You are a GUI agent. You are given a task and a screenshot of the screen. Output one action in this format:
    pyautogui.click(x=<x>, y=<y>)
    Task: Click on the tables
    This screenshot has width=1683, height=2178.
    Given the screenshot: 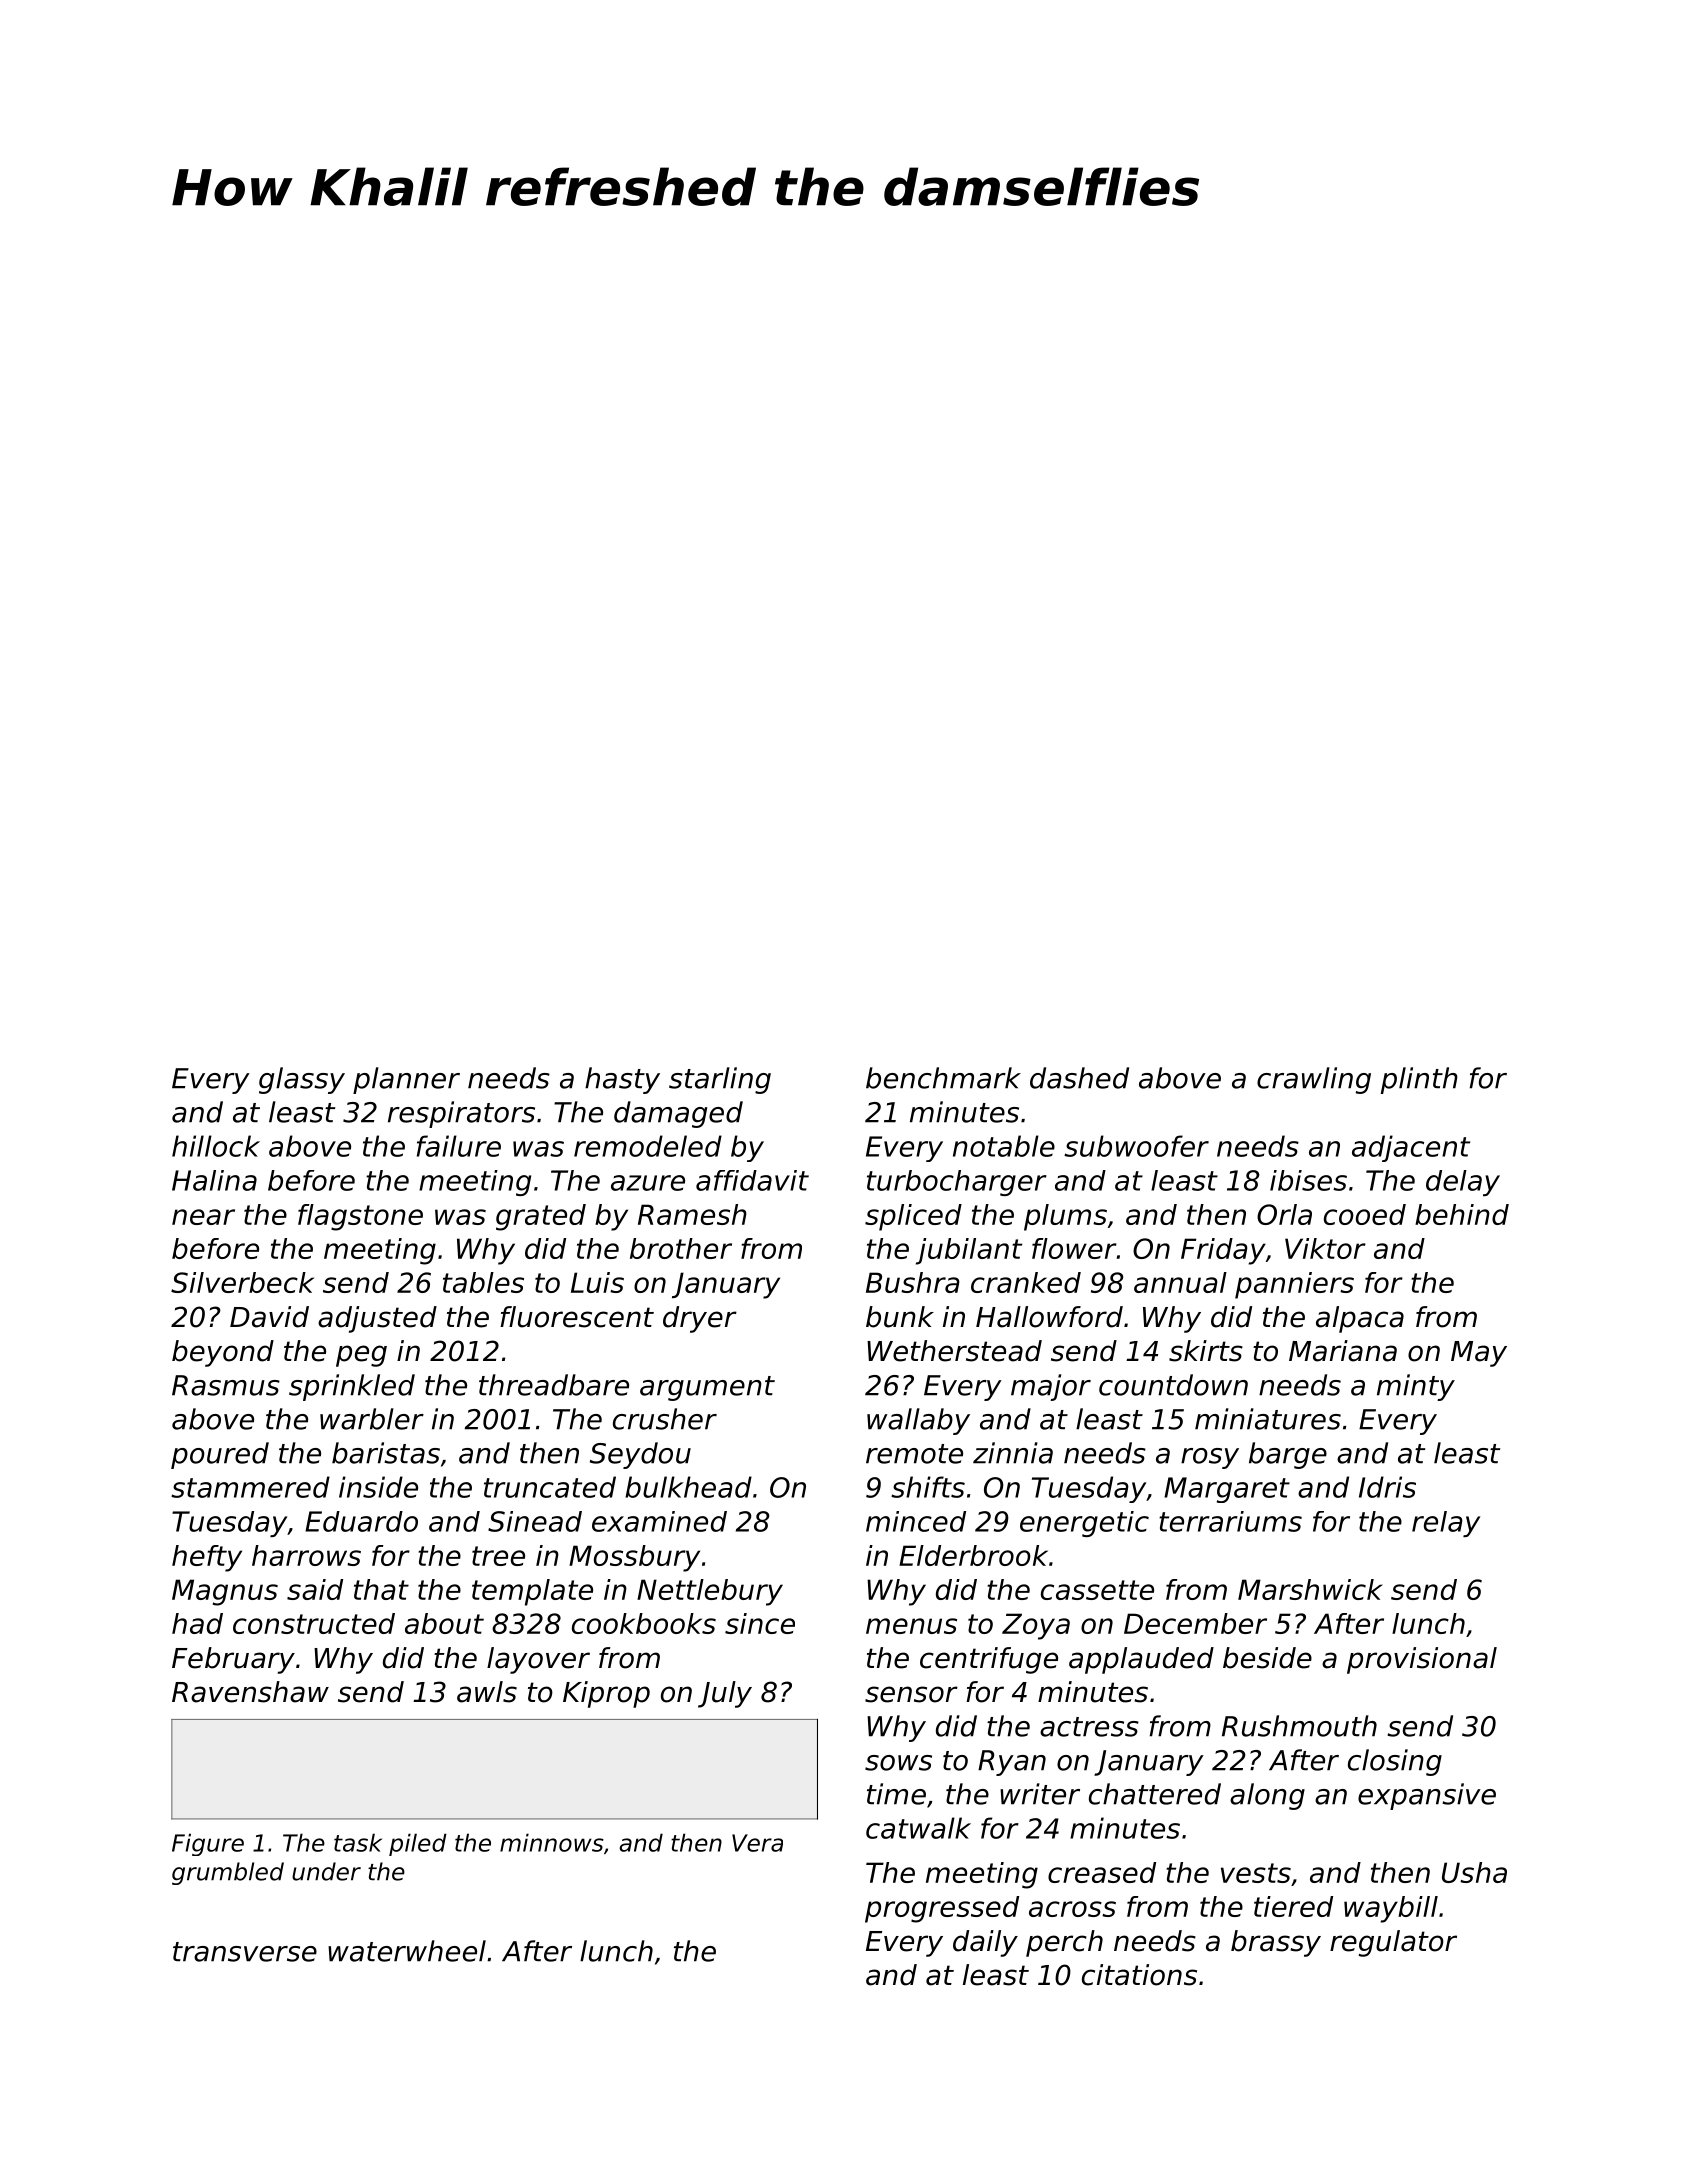 What is the action you would take?
    pyautogui.click(x=483, y=1282)
